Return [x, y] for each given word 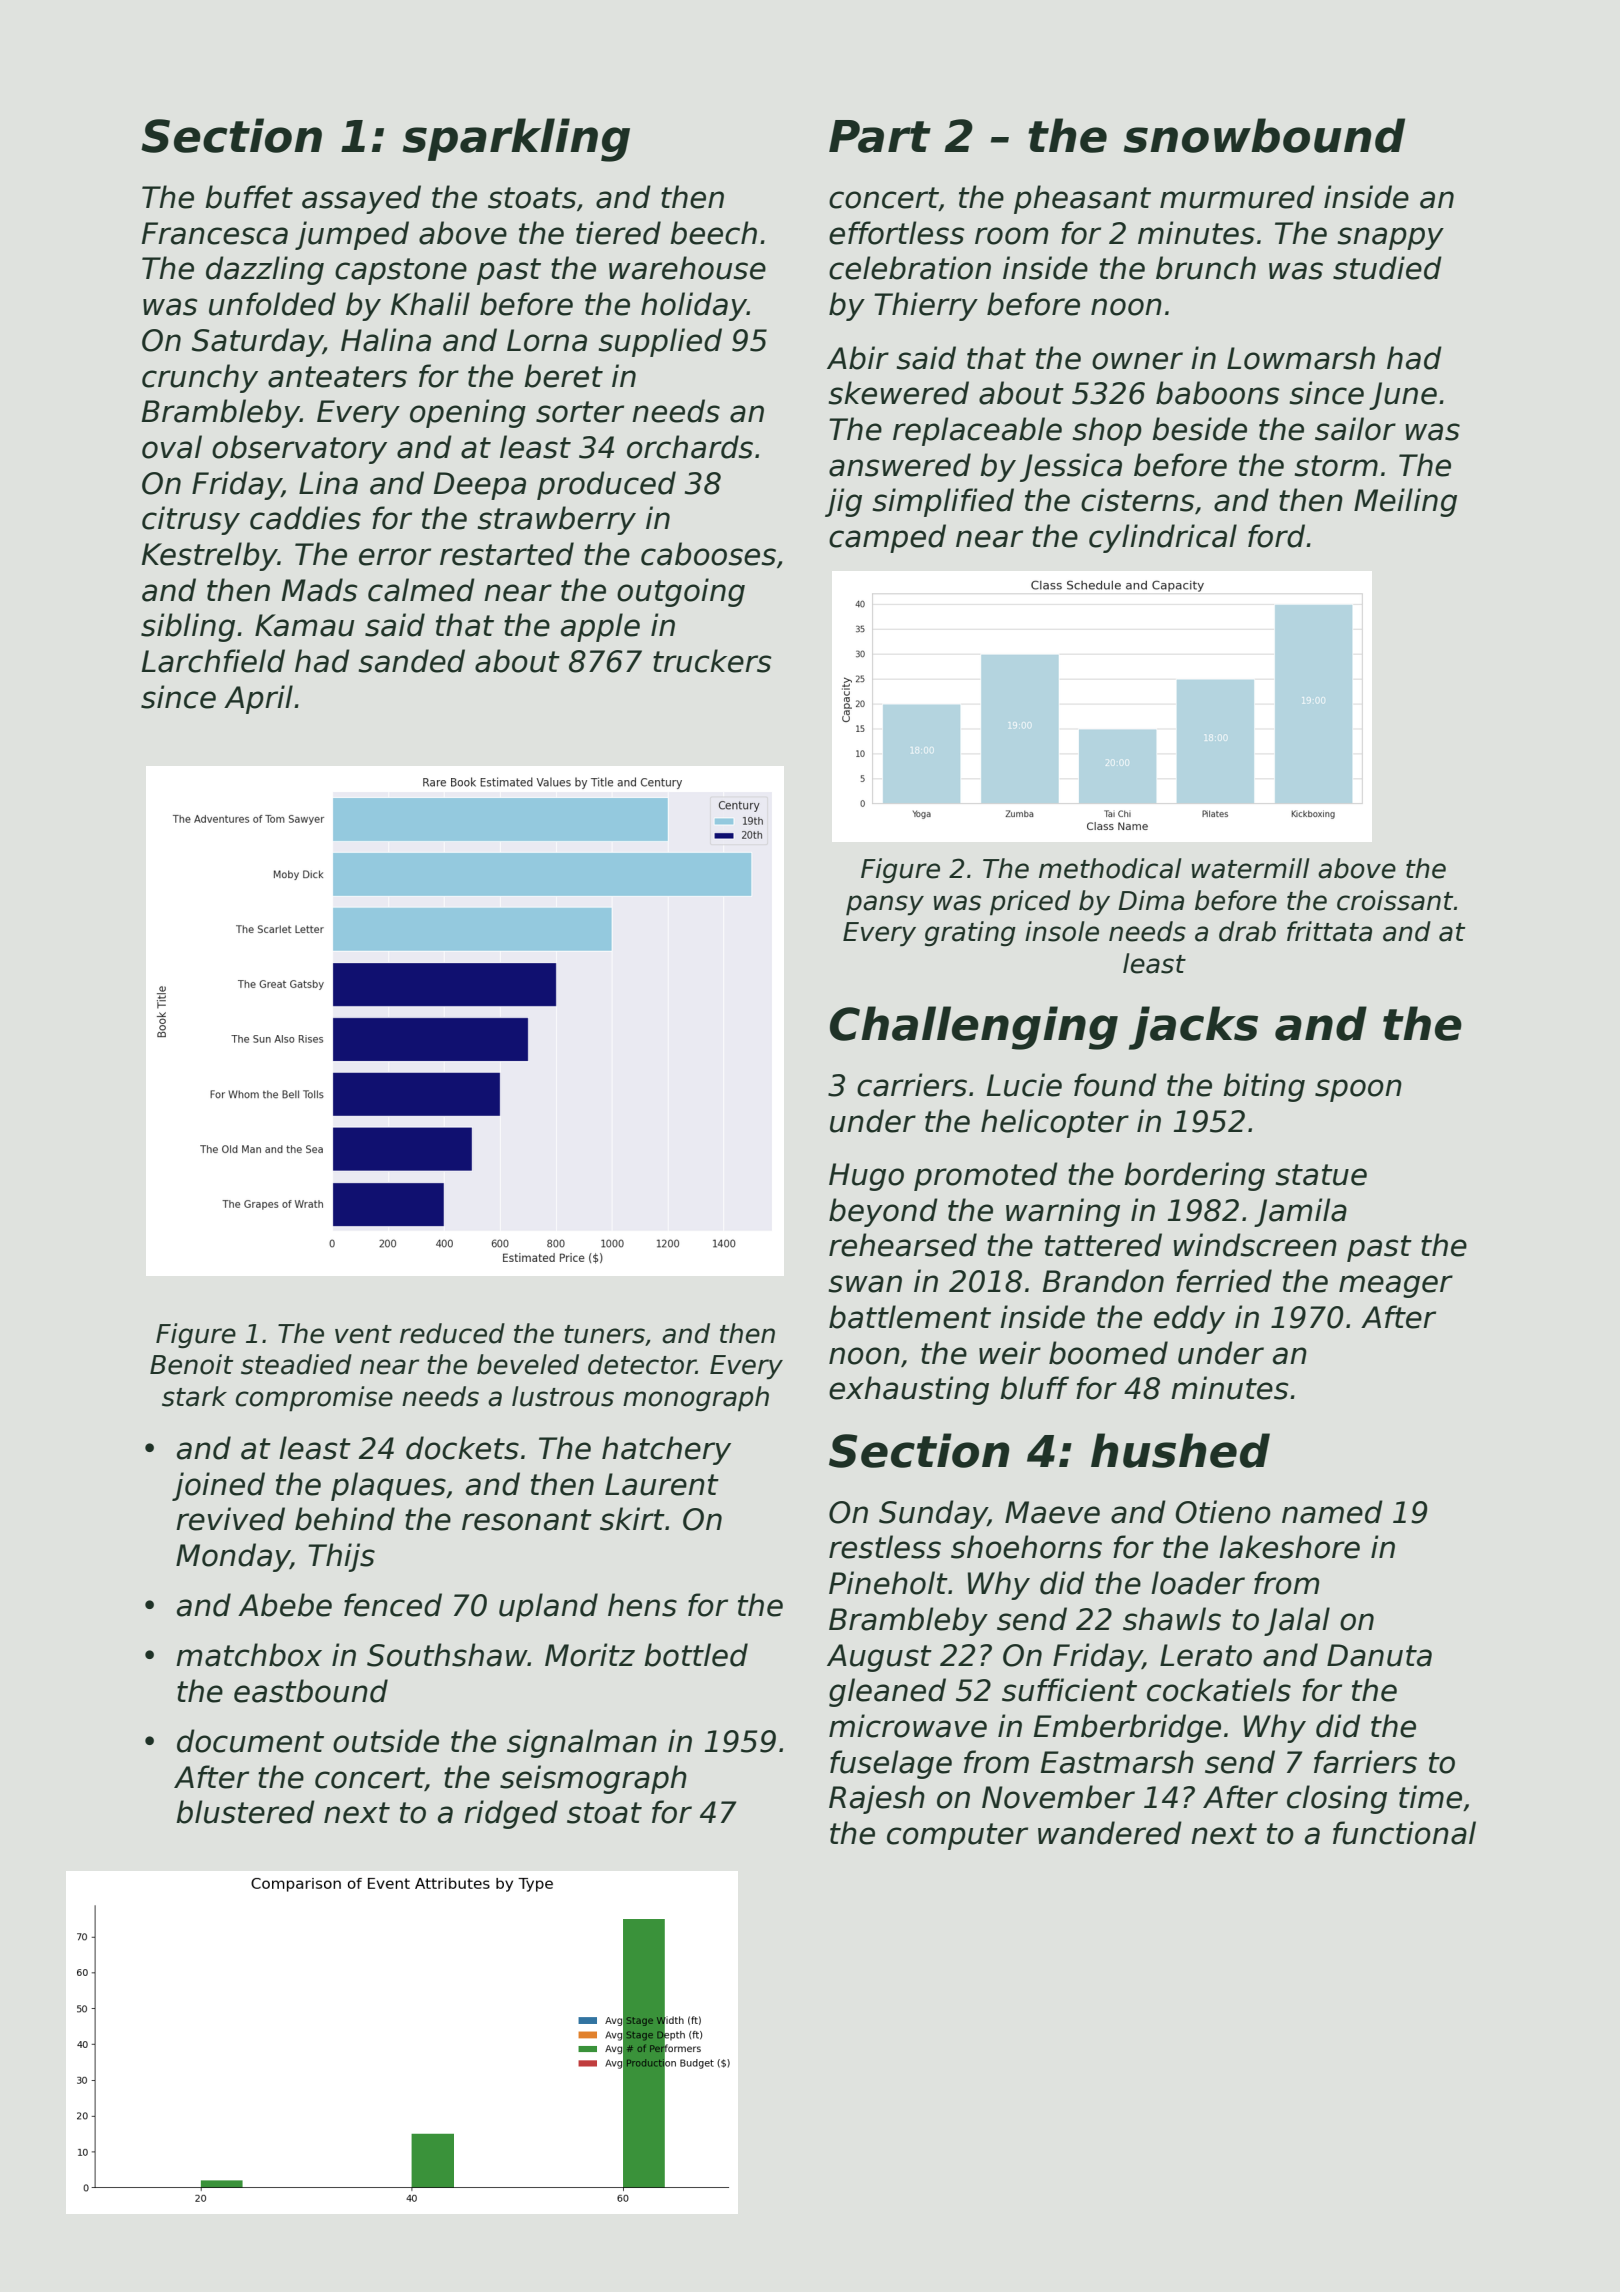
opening [468, 413]
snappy [1390, 238]
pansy [885, 905]
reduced [452, 1333]
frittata [1329, 931]
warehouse [687, 268]
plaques [388, 1486]
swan [865, 1284]
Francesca [215, 233]
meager [1396, 1286]
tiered [618, 233]
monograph [696, 1399]
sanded [411, 661]
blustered [245, 1812]
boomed [1108, 1353]
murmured [1237, 197]
